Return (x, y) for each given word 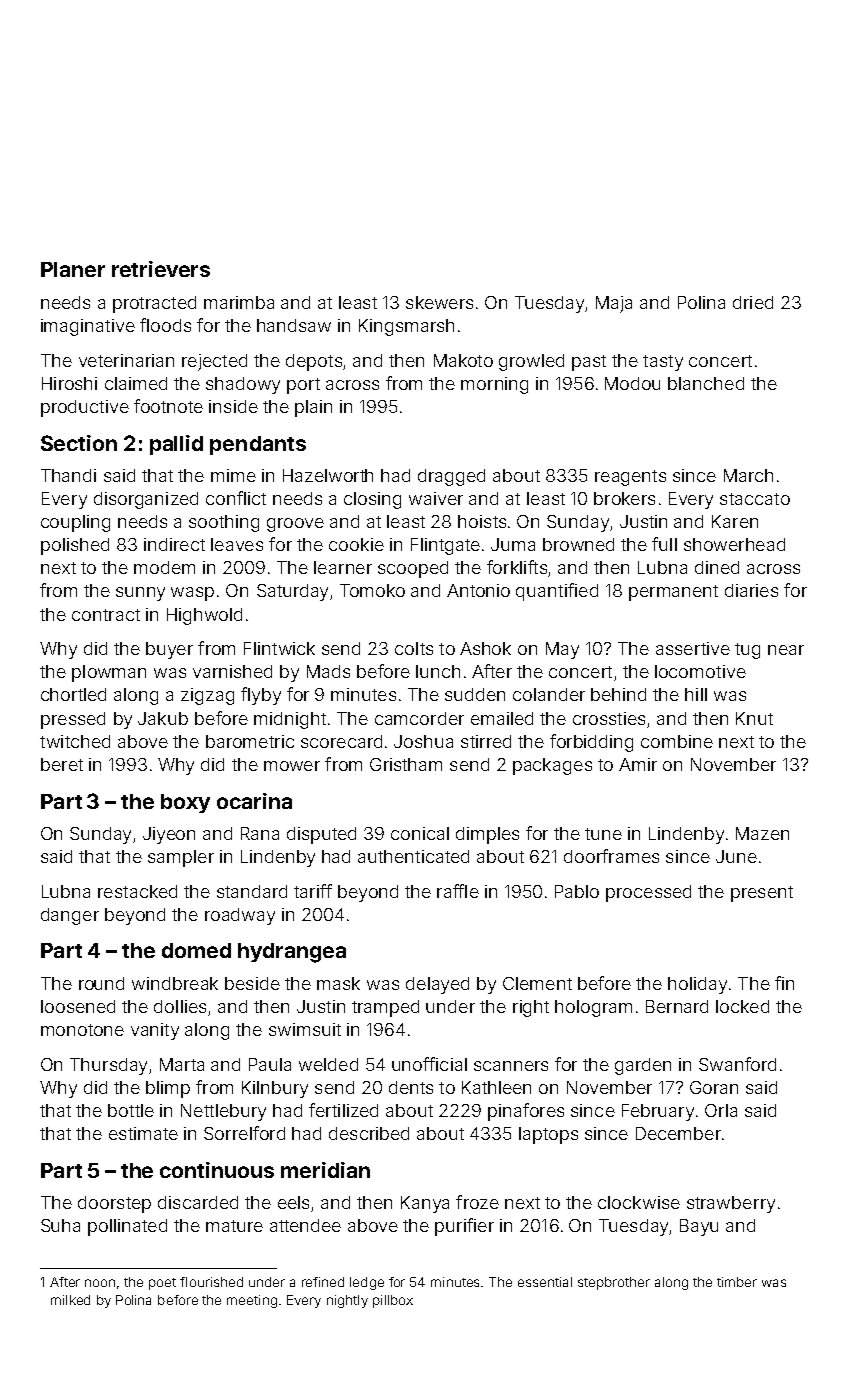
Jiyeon (169, 835)
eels (293, 1202)
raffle (458, 891)
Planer (73, 269)
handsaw (294, 325)
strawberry (731, 1204)
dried (753, 302)
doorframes (611, 856)
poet (162, 1284)
